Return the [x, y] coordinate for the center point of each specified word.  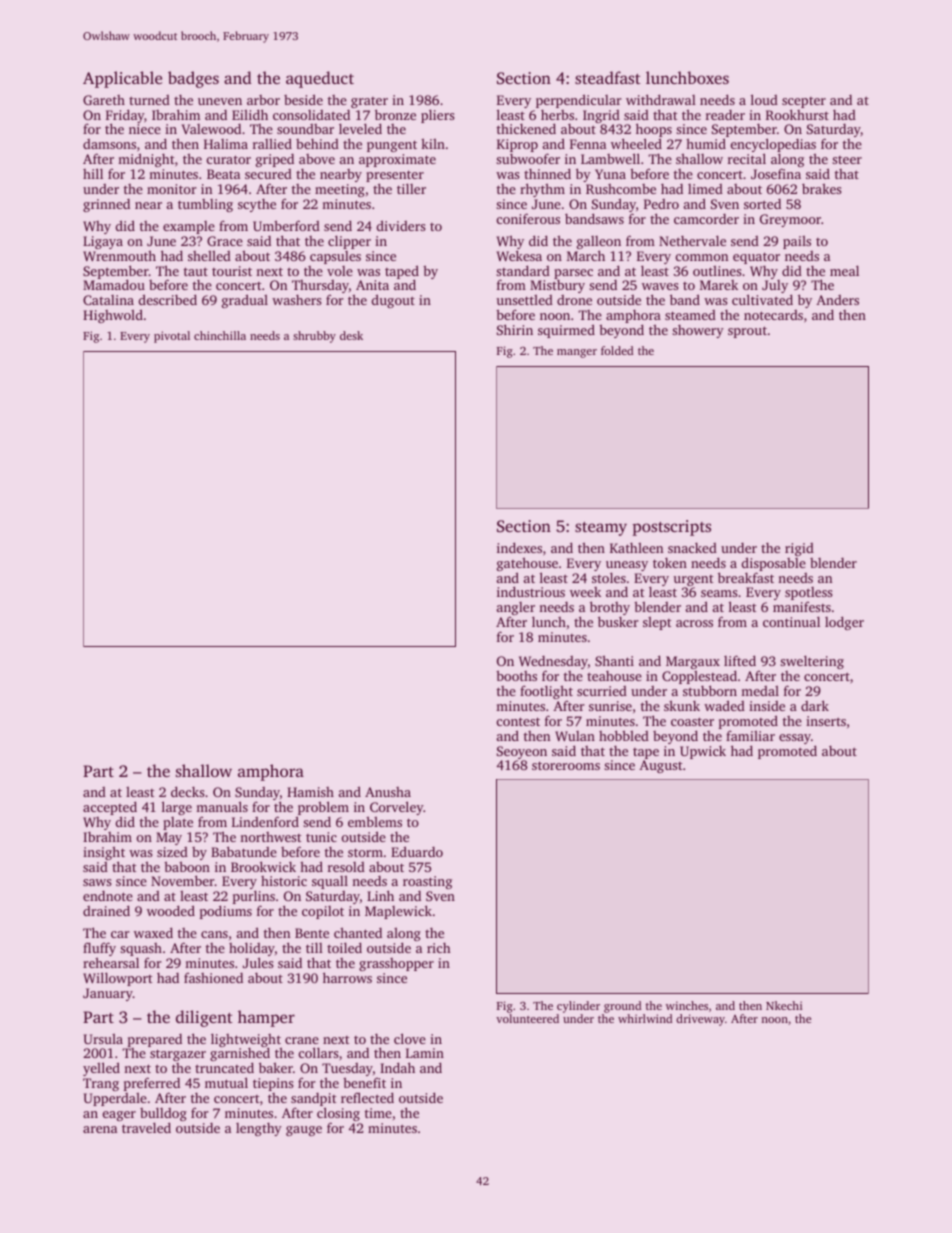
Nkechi [784, 1005]
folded [617, 350]
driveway [700, 1020]
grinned [106, 205]
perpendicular [579, 101]
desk [351, 335]
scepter [804, 102]
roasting [427, 882]
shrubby [314, 337]
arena [100, 1129]
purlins [254, 898]
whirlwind [645, 1018]
